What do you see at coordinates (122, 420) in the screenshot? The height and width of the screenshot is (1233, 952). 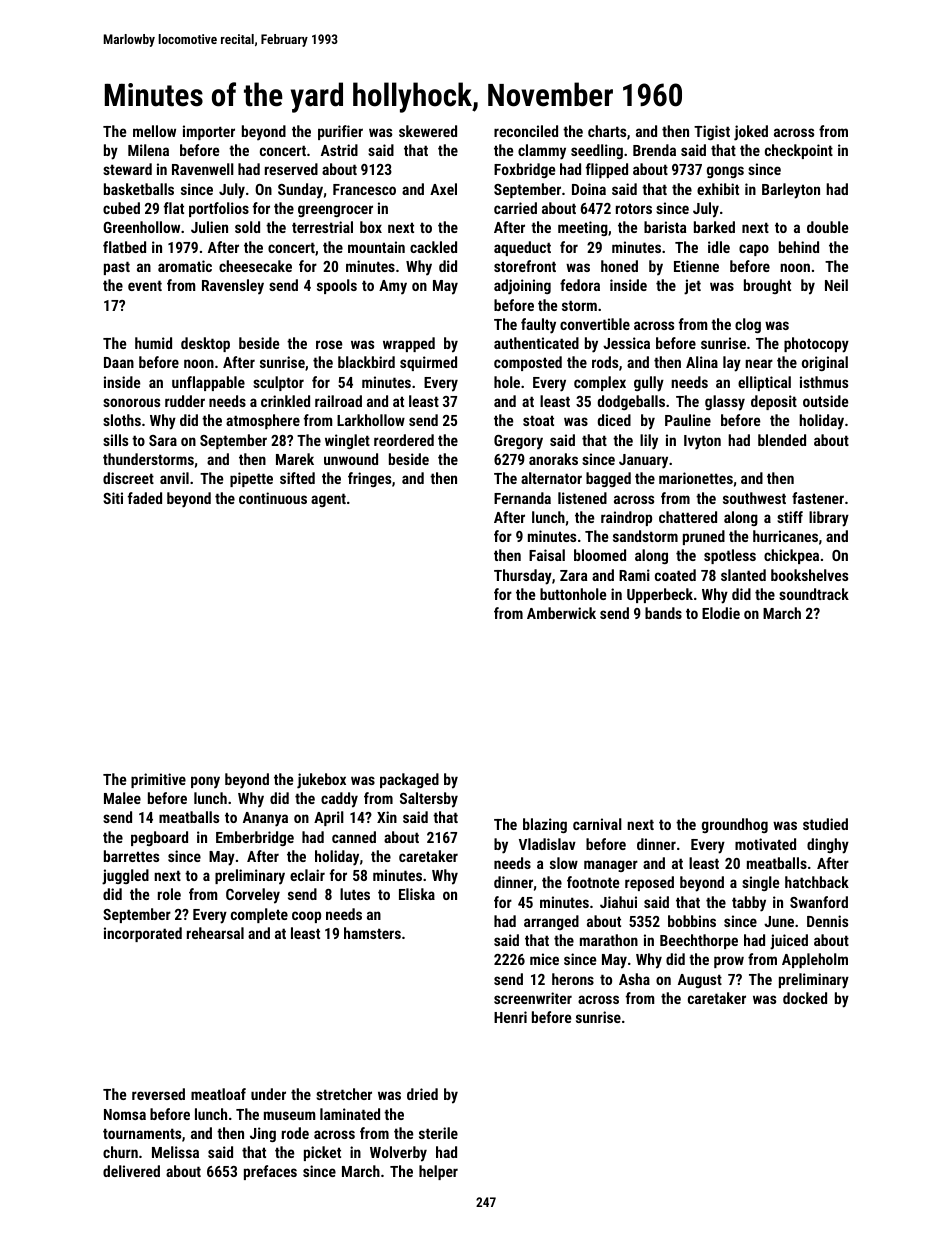 I see `sloths` at bounding box center [122, 420].
